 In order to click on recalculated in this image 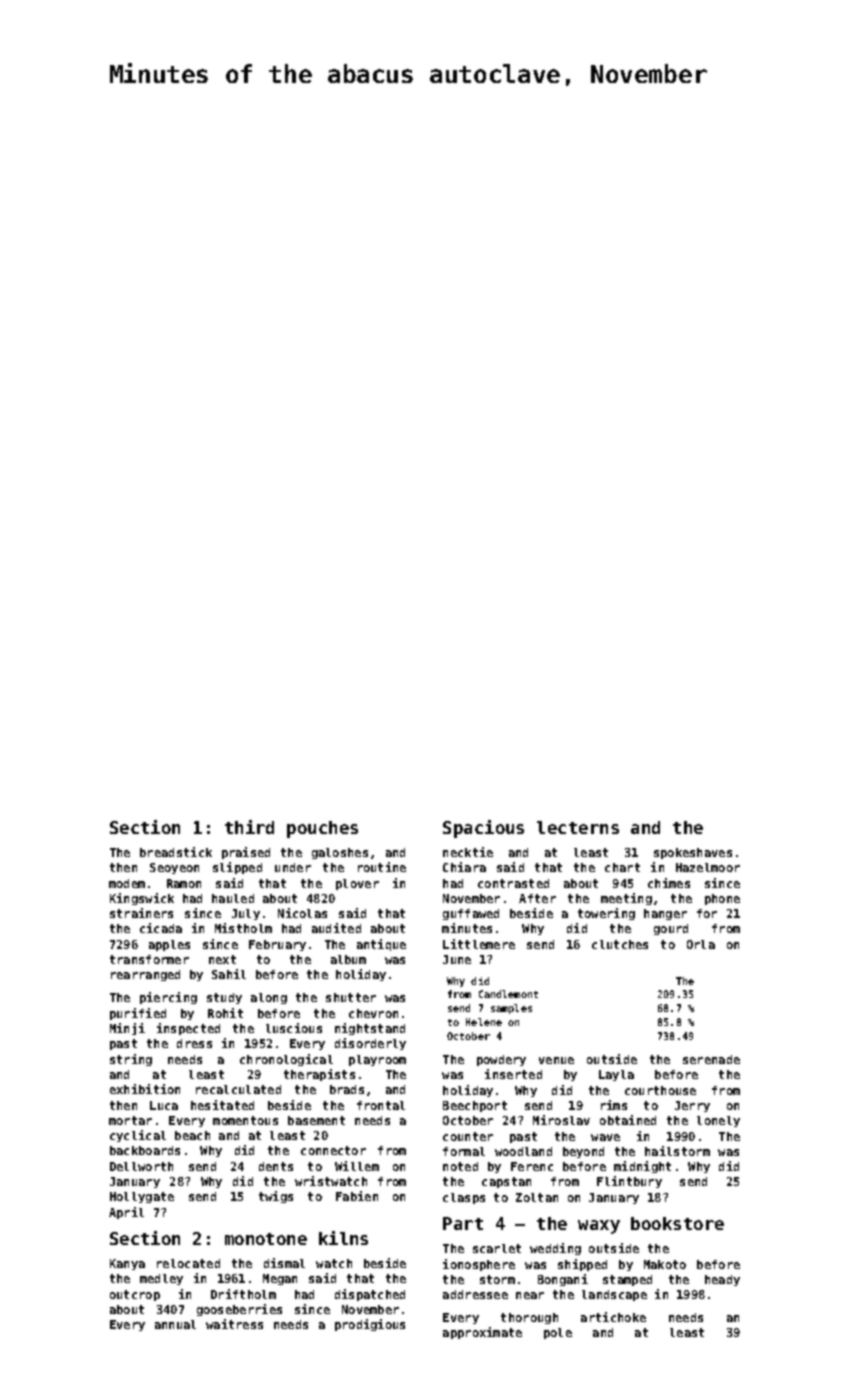, I will do `click(238, 1089)`.
